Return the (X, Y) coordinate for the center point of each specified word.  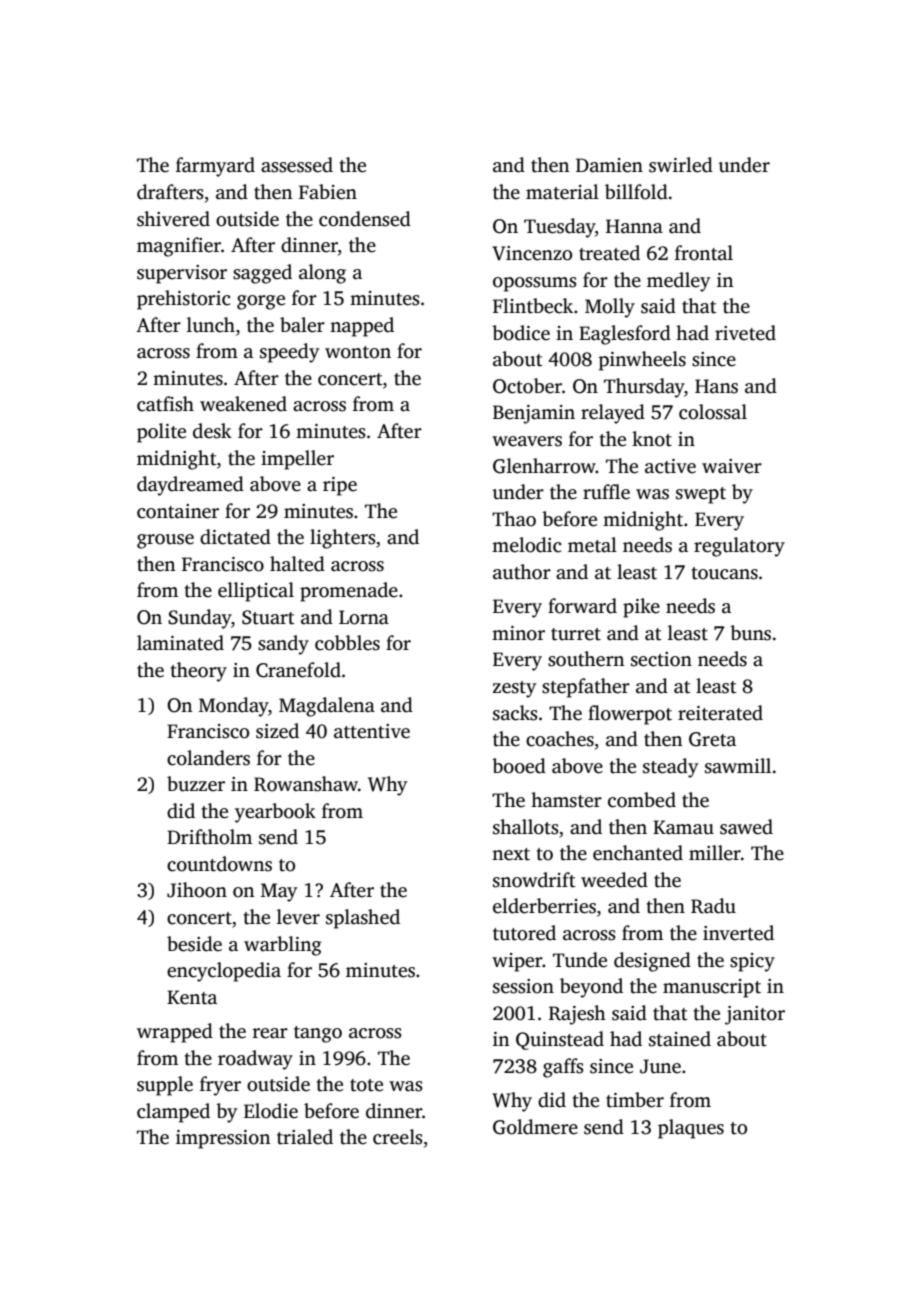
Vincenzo (532, 253)
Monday (234, 707)
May (279, 892)
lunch (211, 325)
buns (750, 633)
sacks (515, 713)
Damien (609, 165)
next (511, 854)
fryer (220, 1086)
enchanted (638, 853)
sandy (283, 645)
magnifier (179, 247)
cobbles (347, 643)
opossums (535, 284)
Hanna (634, 226)
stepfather (586, 688)
